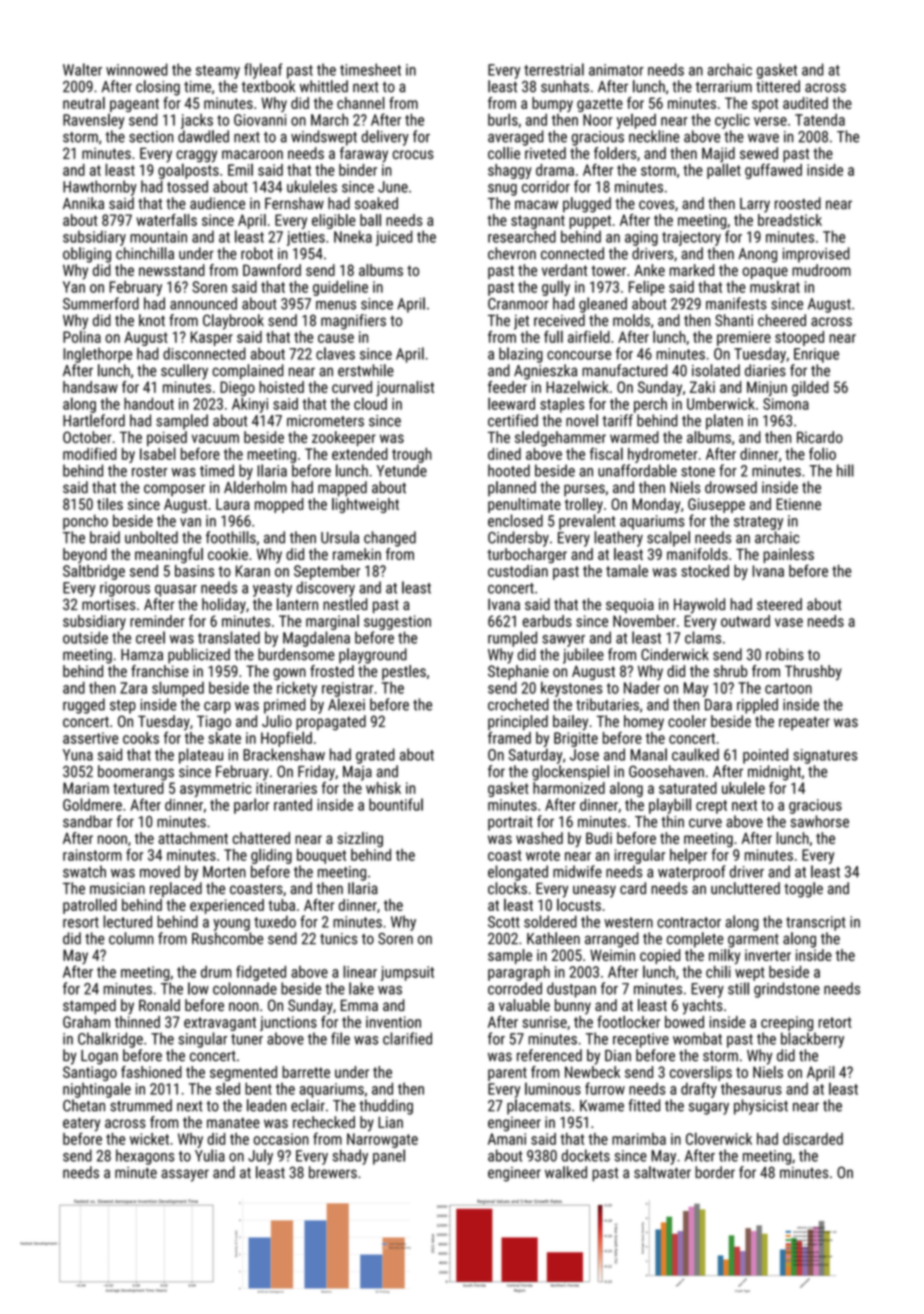 This image has height=1314, width=924. What do you see at coordinates (185, 1175) in the image?
I see `assayer` at bounding box center [185, 1175].
